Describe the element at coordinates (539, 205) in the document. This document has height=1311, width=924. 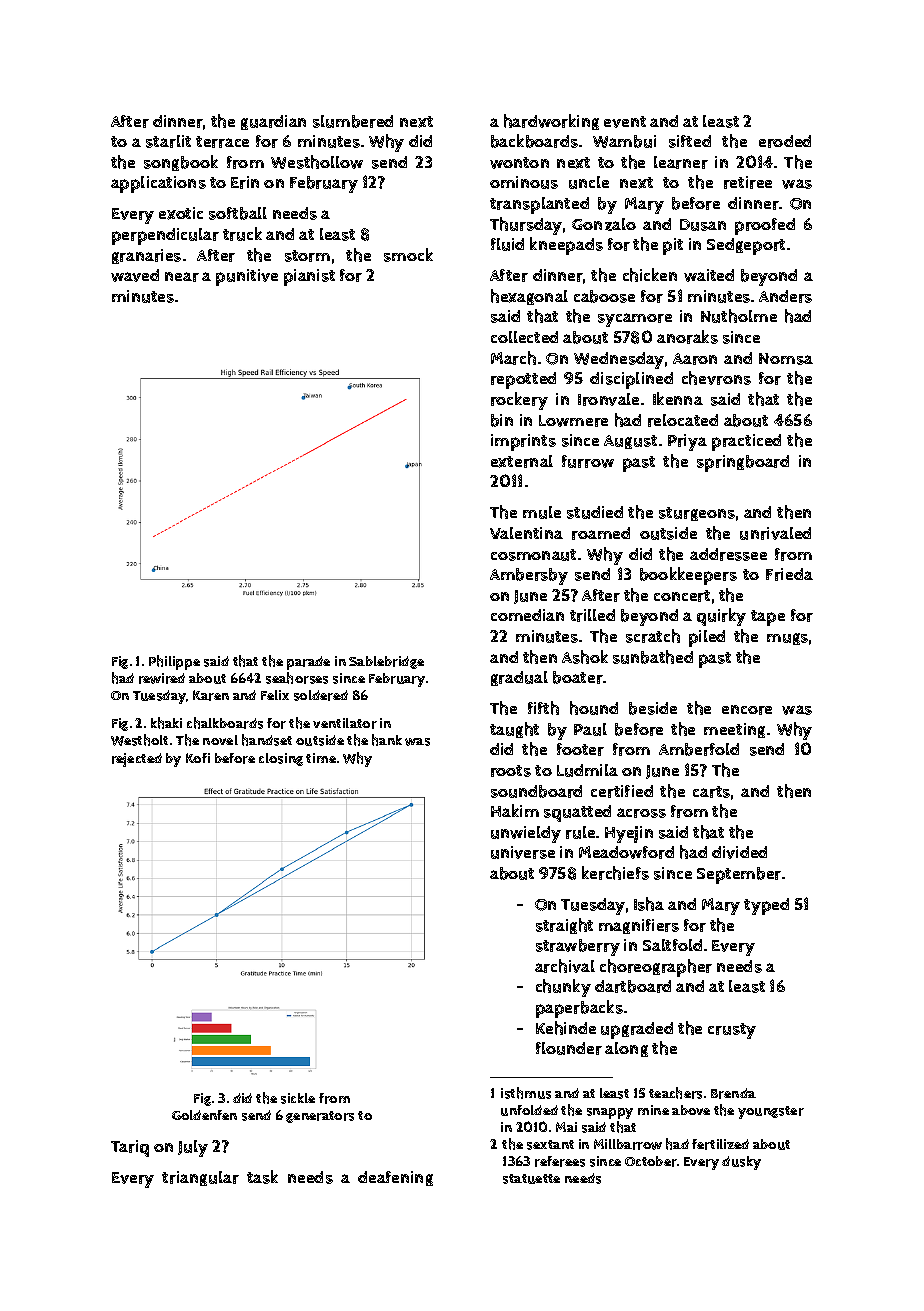
I see `transplanted` at that location.
